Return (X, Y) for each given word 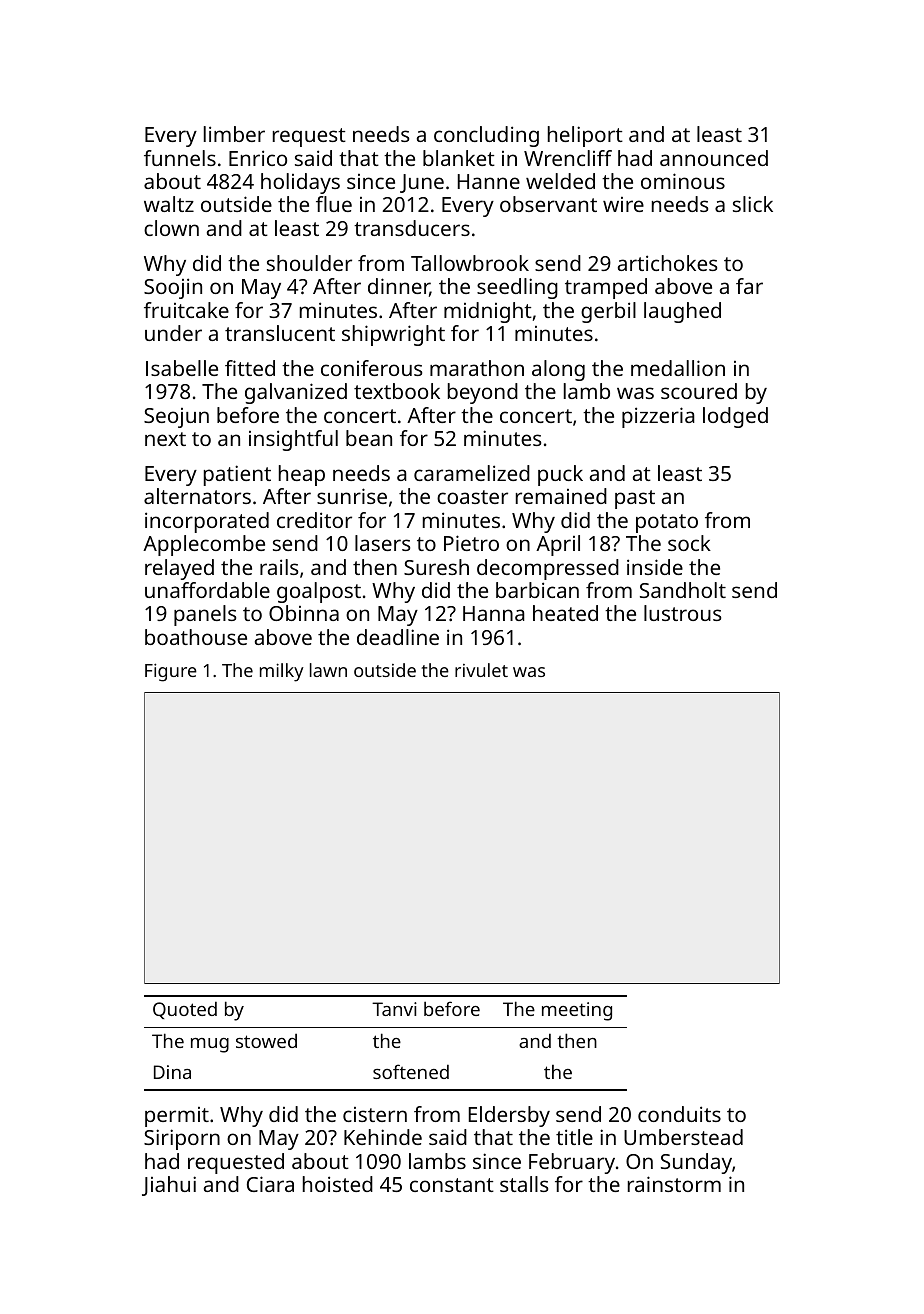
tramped (606, 288)
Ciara (270, 1184)
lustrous (682, 613)
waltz (169, 204)
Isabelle (182, 368)
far (749, 286)
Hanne (489, 181)
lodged (735, 417)
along (558, 370)
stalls (524, 1184)
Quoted (185, 1010)
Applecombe (204, 545)
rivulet (481, 670)
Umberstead (683, 1137)
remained (561, 496)
